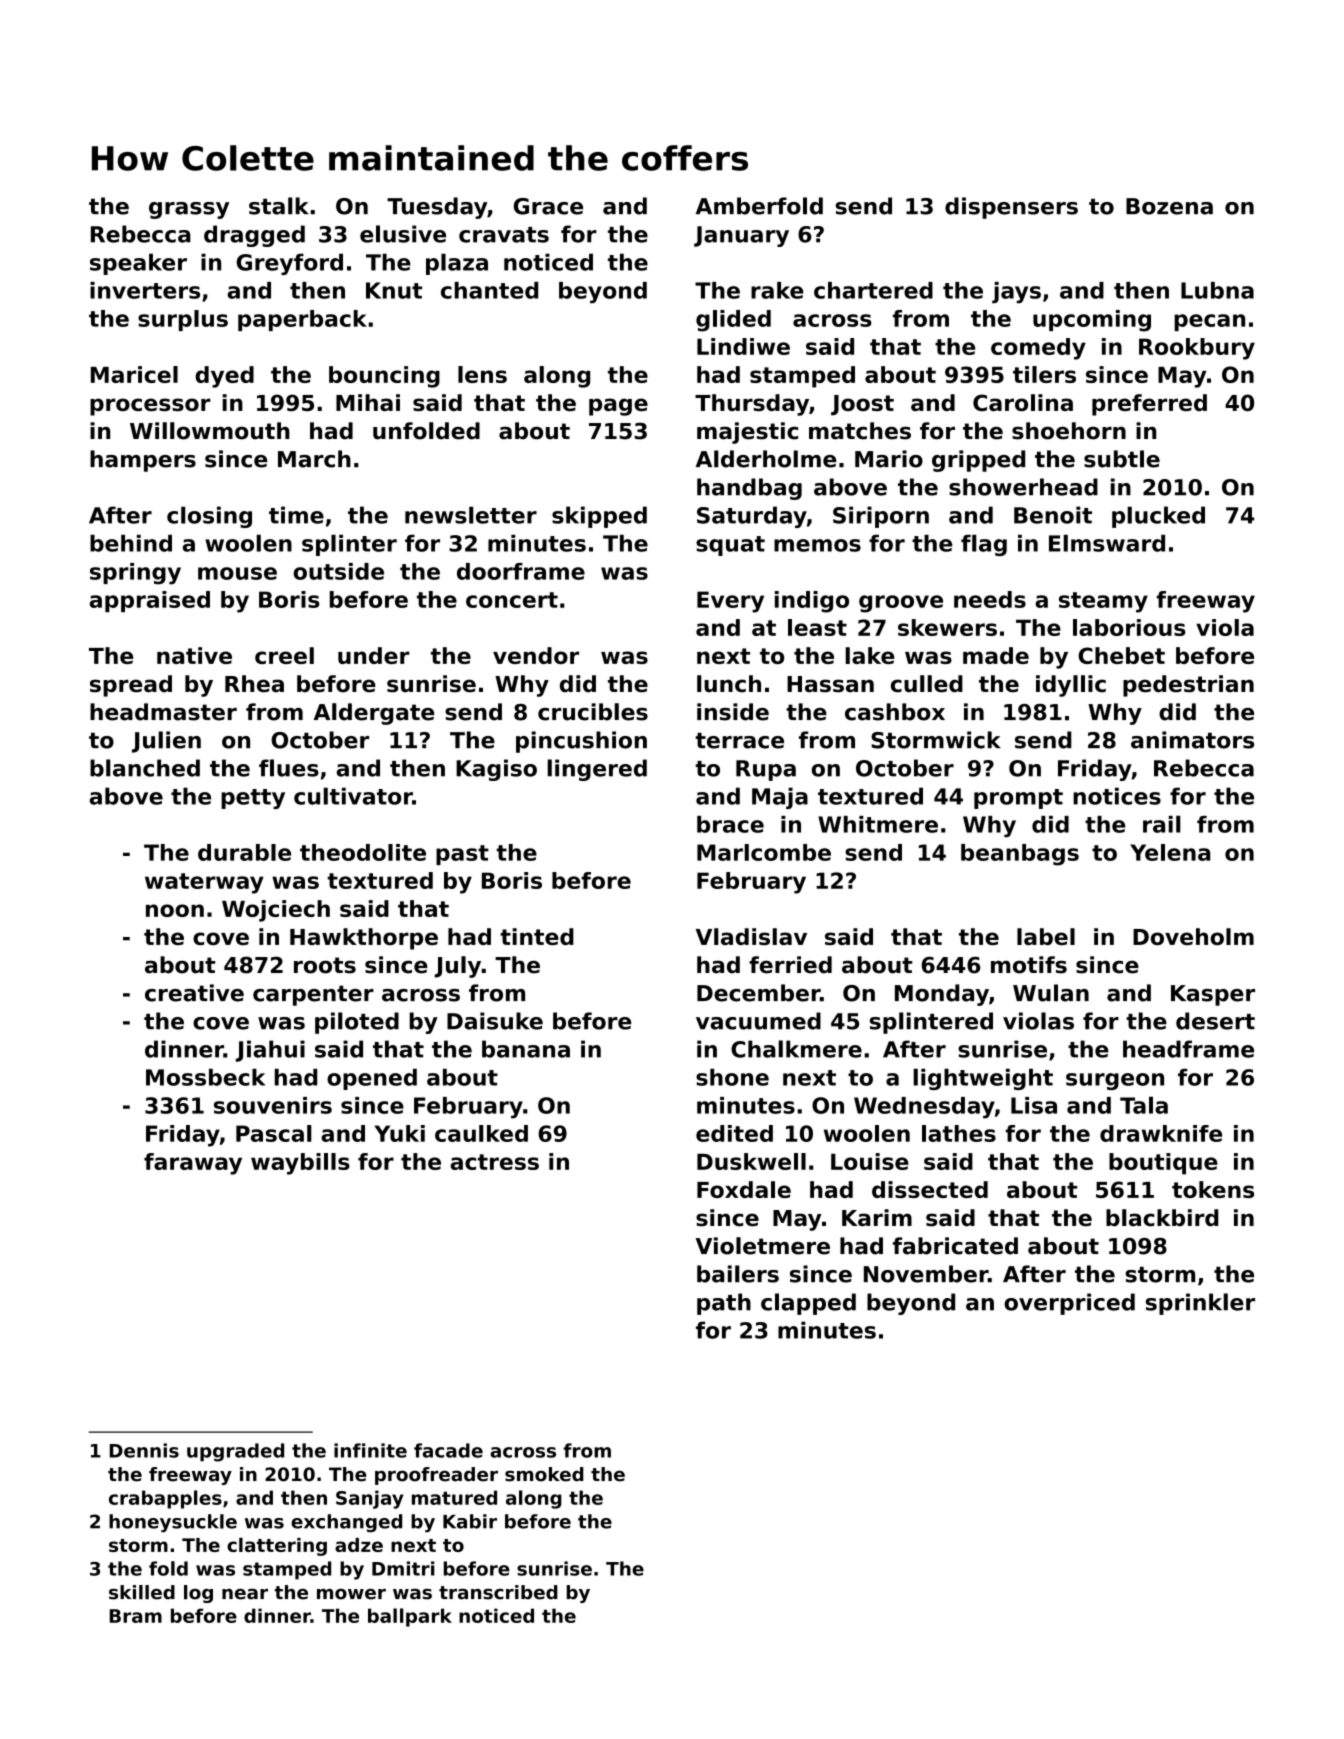 Image resolution: width=1344 pixels, height=1739 pixels. I want to click on rail, so click(1162, 824).
